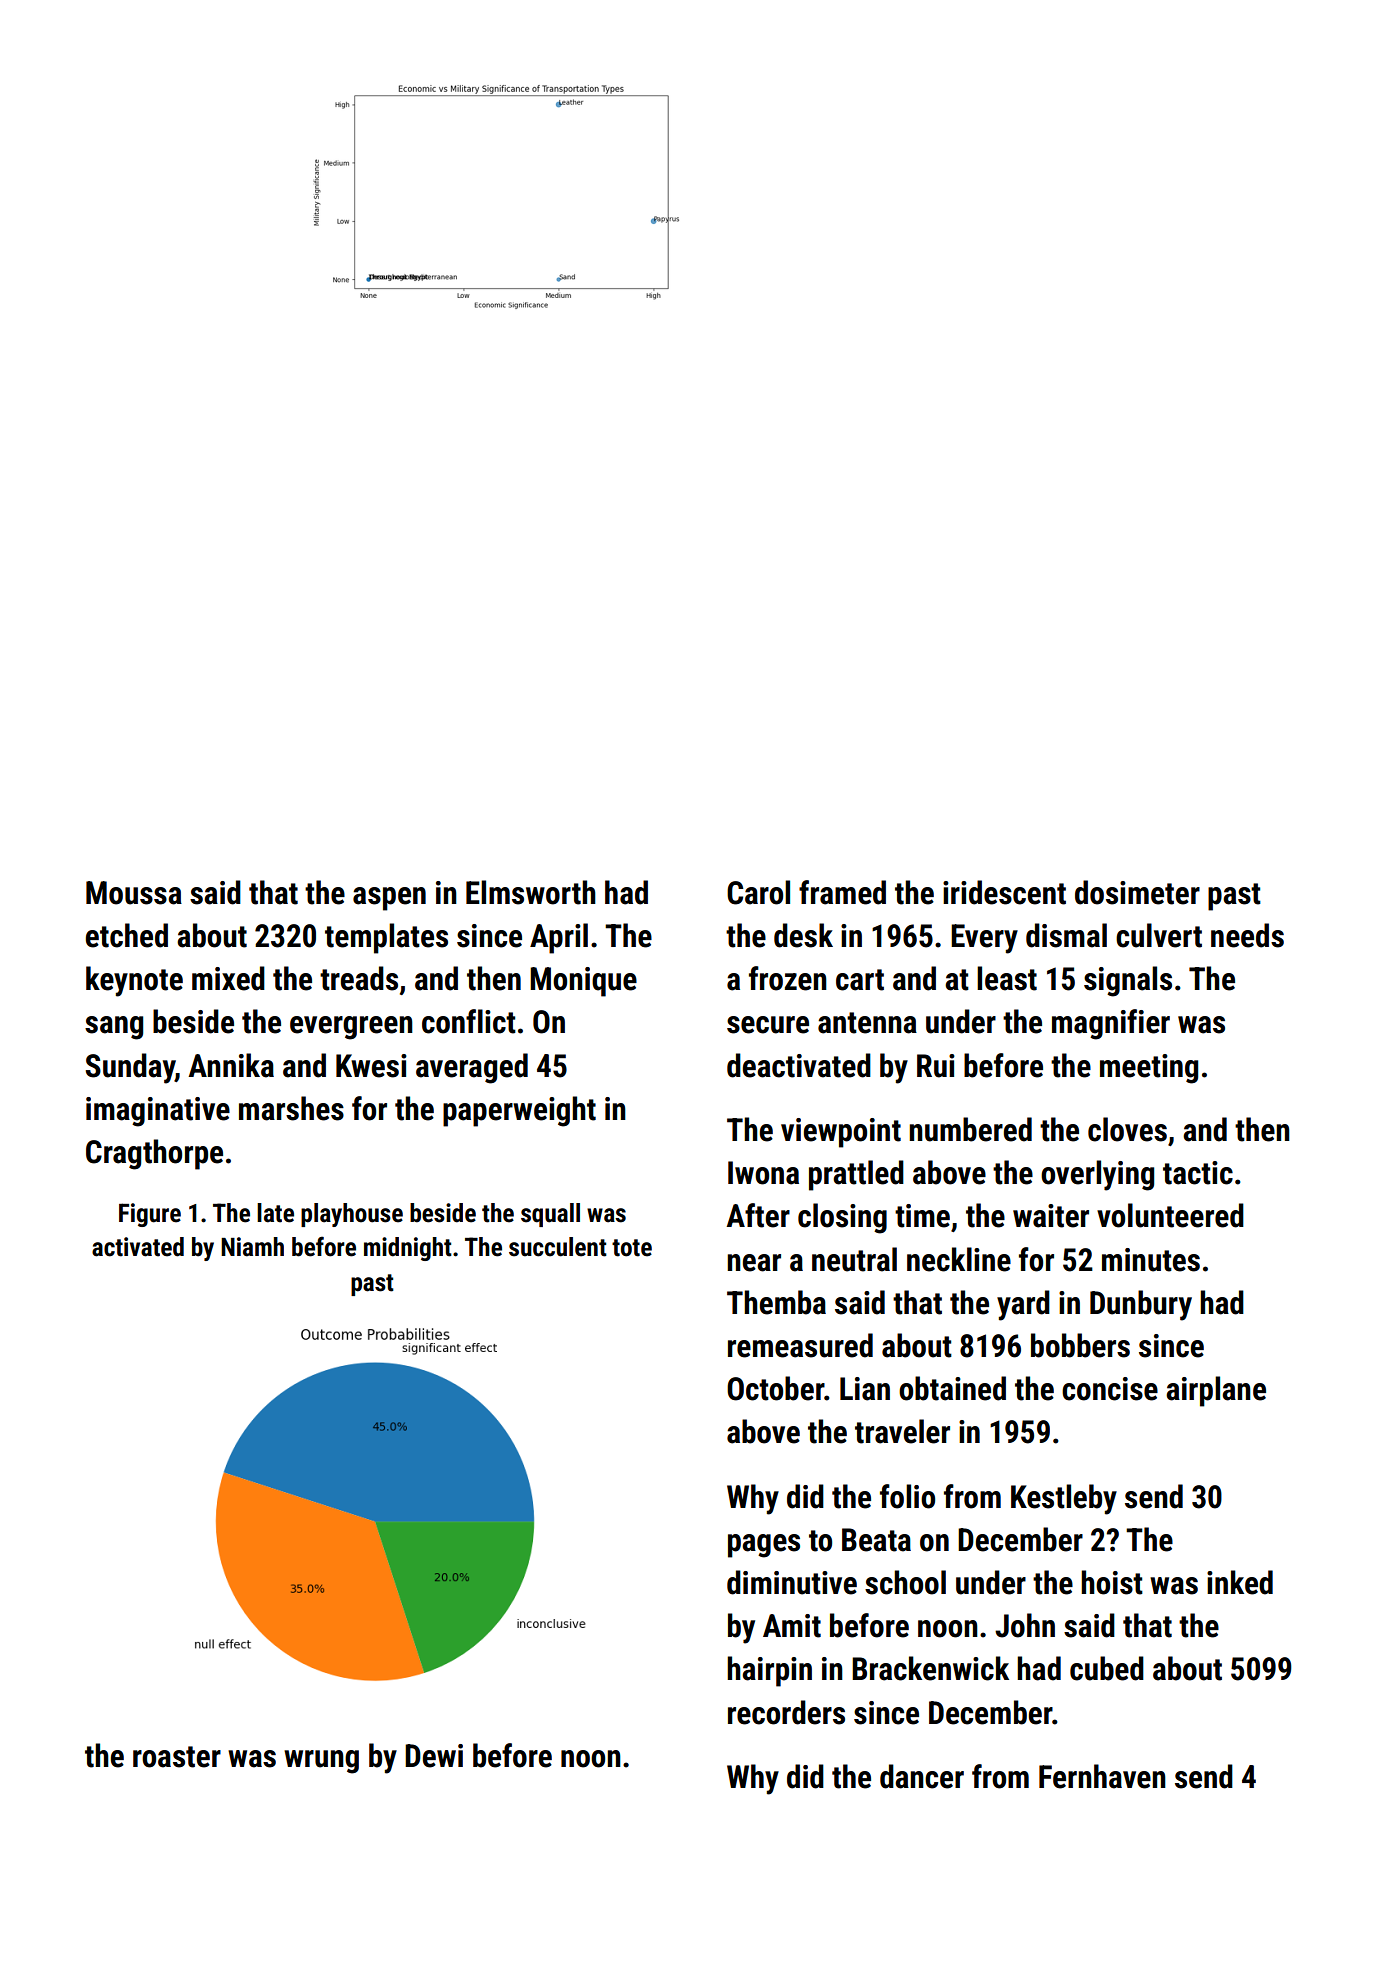  Describe the element at coordinates (876, 1540) in the image. I see `Beata` at that location.
